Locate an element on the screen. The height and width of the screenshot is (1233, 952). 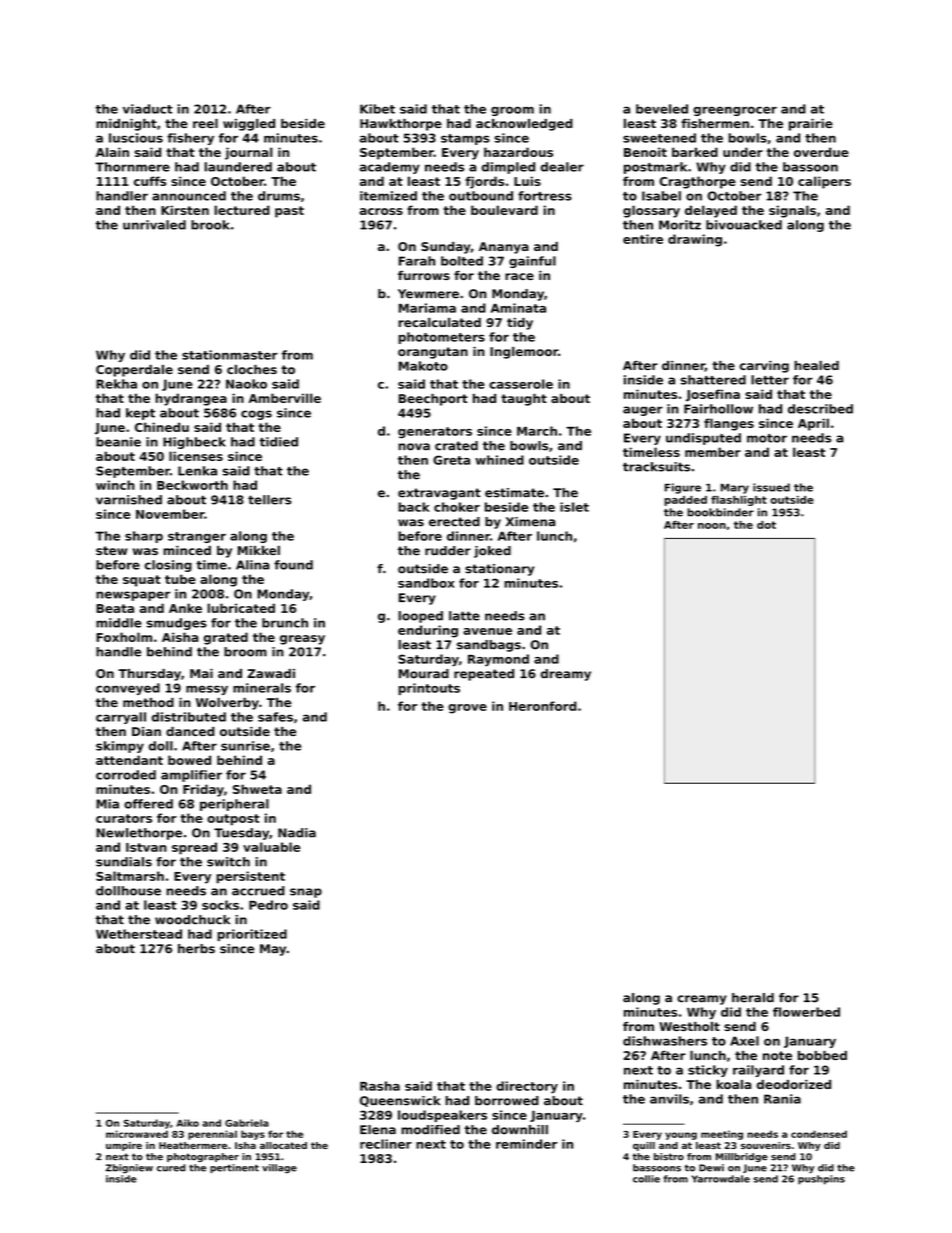
herald is located at coordinates (753, 998).
